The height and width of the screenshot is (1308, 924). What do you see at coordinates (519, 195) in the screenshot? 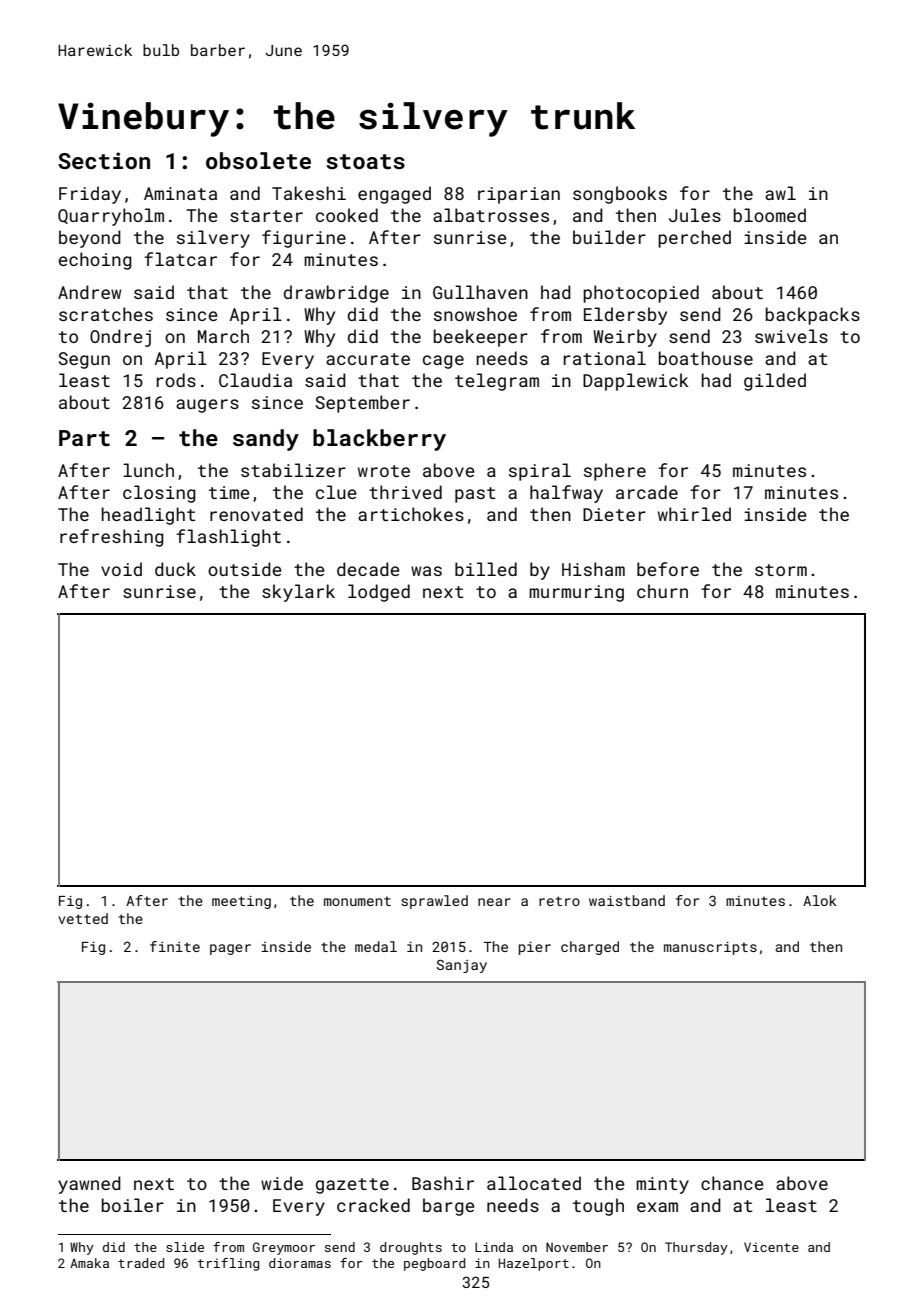
I see `riparian` at bounding box center [519, 195].
